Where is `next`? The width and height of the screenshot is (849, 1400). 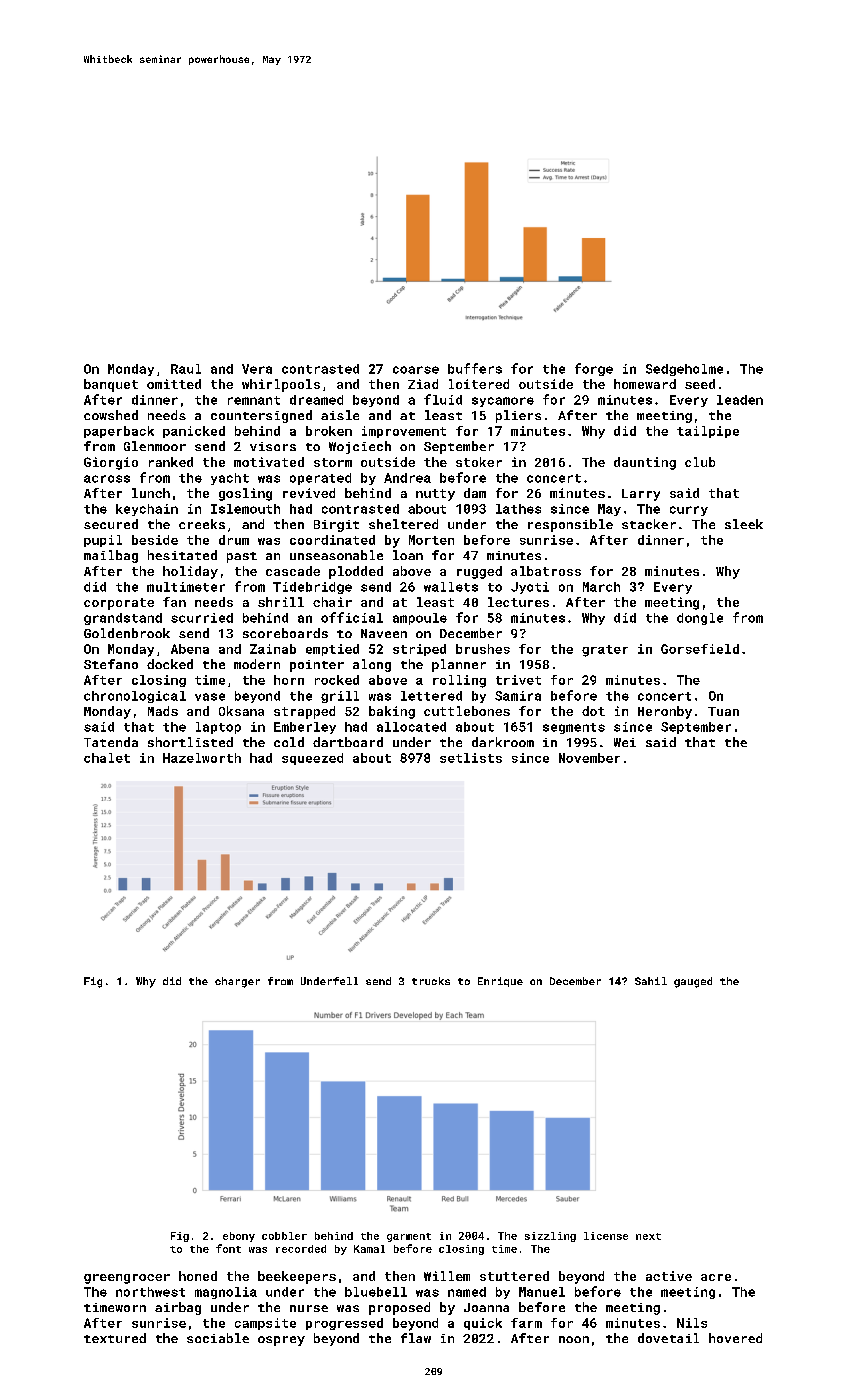 next is located at coordinates (648, 1236).
